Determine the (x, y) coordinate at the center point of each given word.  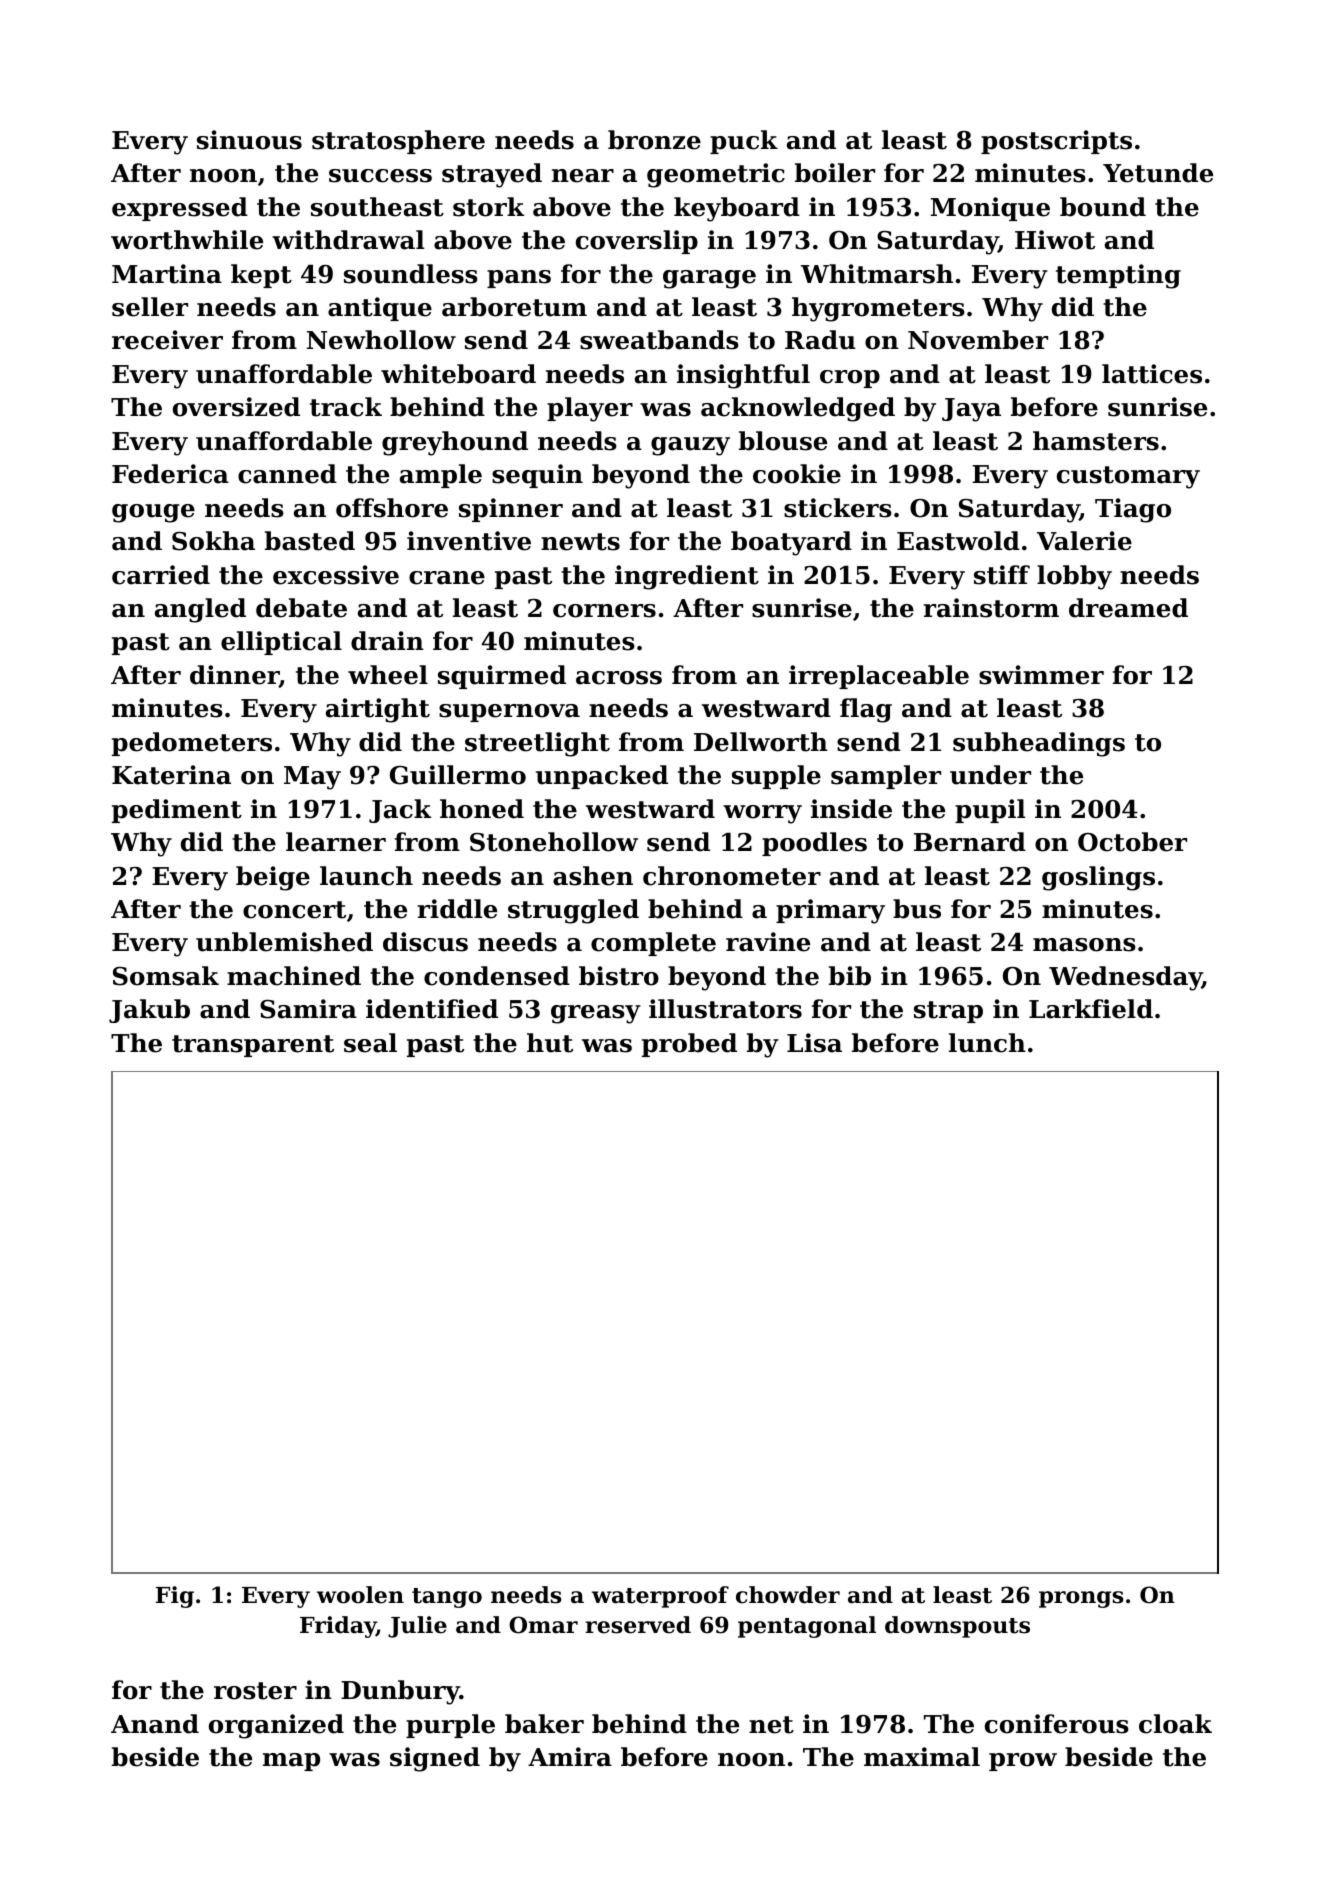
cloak (1175, 1724)
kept (261, 276)
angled (200, 610)
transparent (253, 1046)
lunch (987, 1043)
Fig (175, 1597)
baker (544, 1724)
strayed (492, 175)
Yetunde (1158, 173)
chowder (788, 1595)
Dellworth (761, 742)
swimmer (1041, 675)
